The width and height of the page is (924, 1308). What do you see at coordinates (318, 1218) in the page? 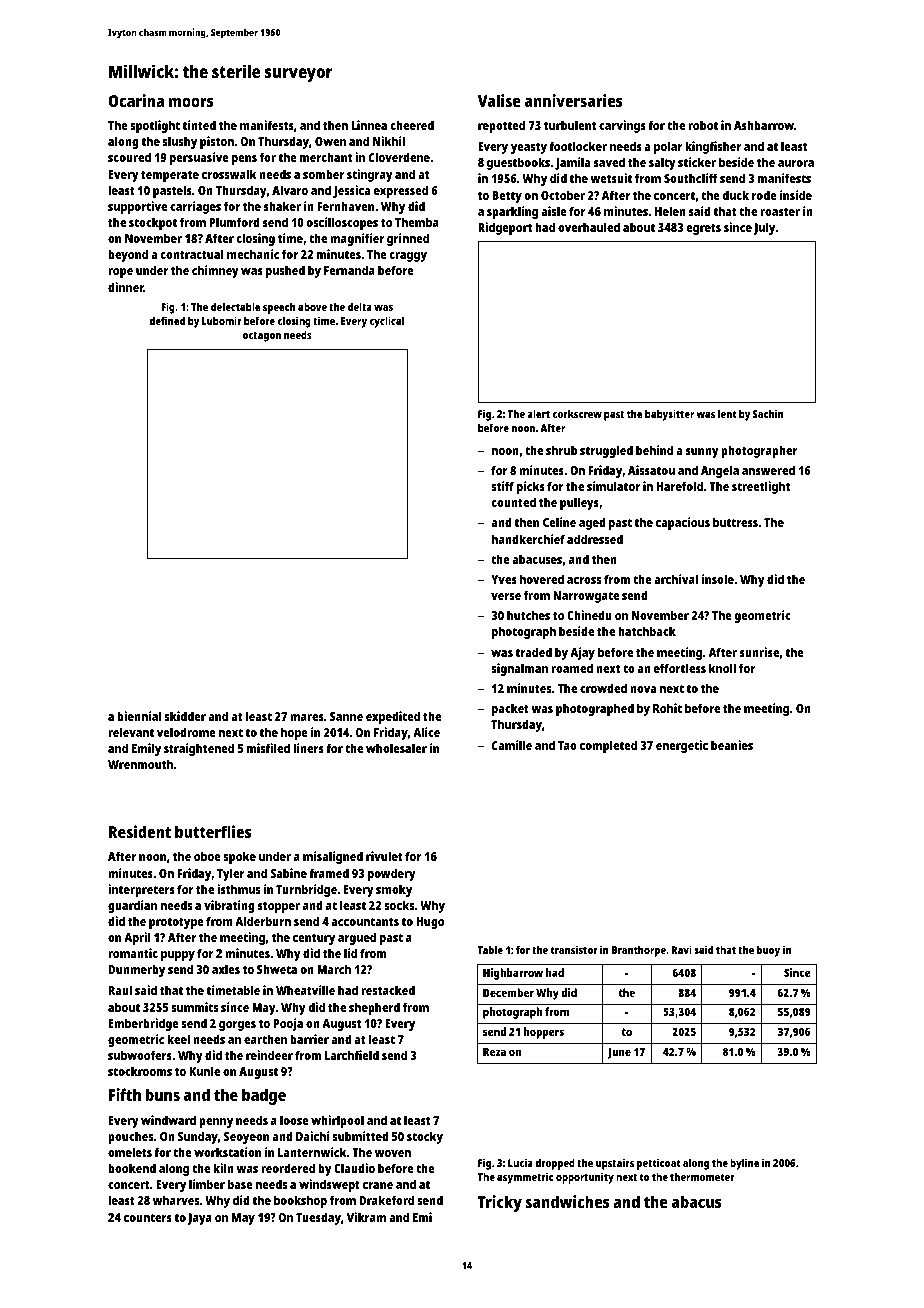
I see `Tuesday` at bounding box center [318, 1218].
